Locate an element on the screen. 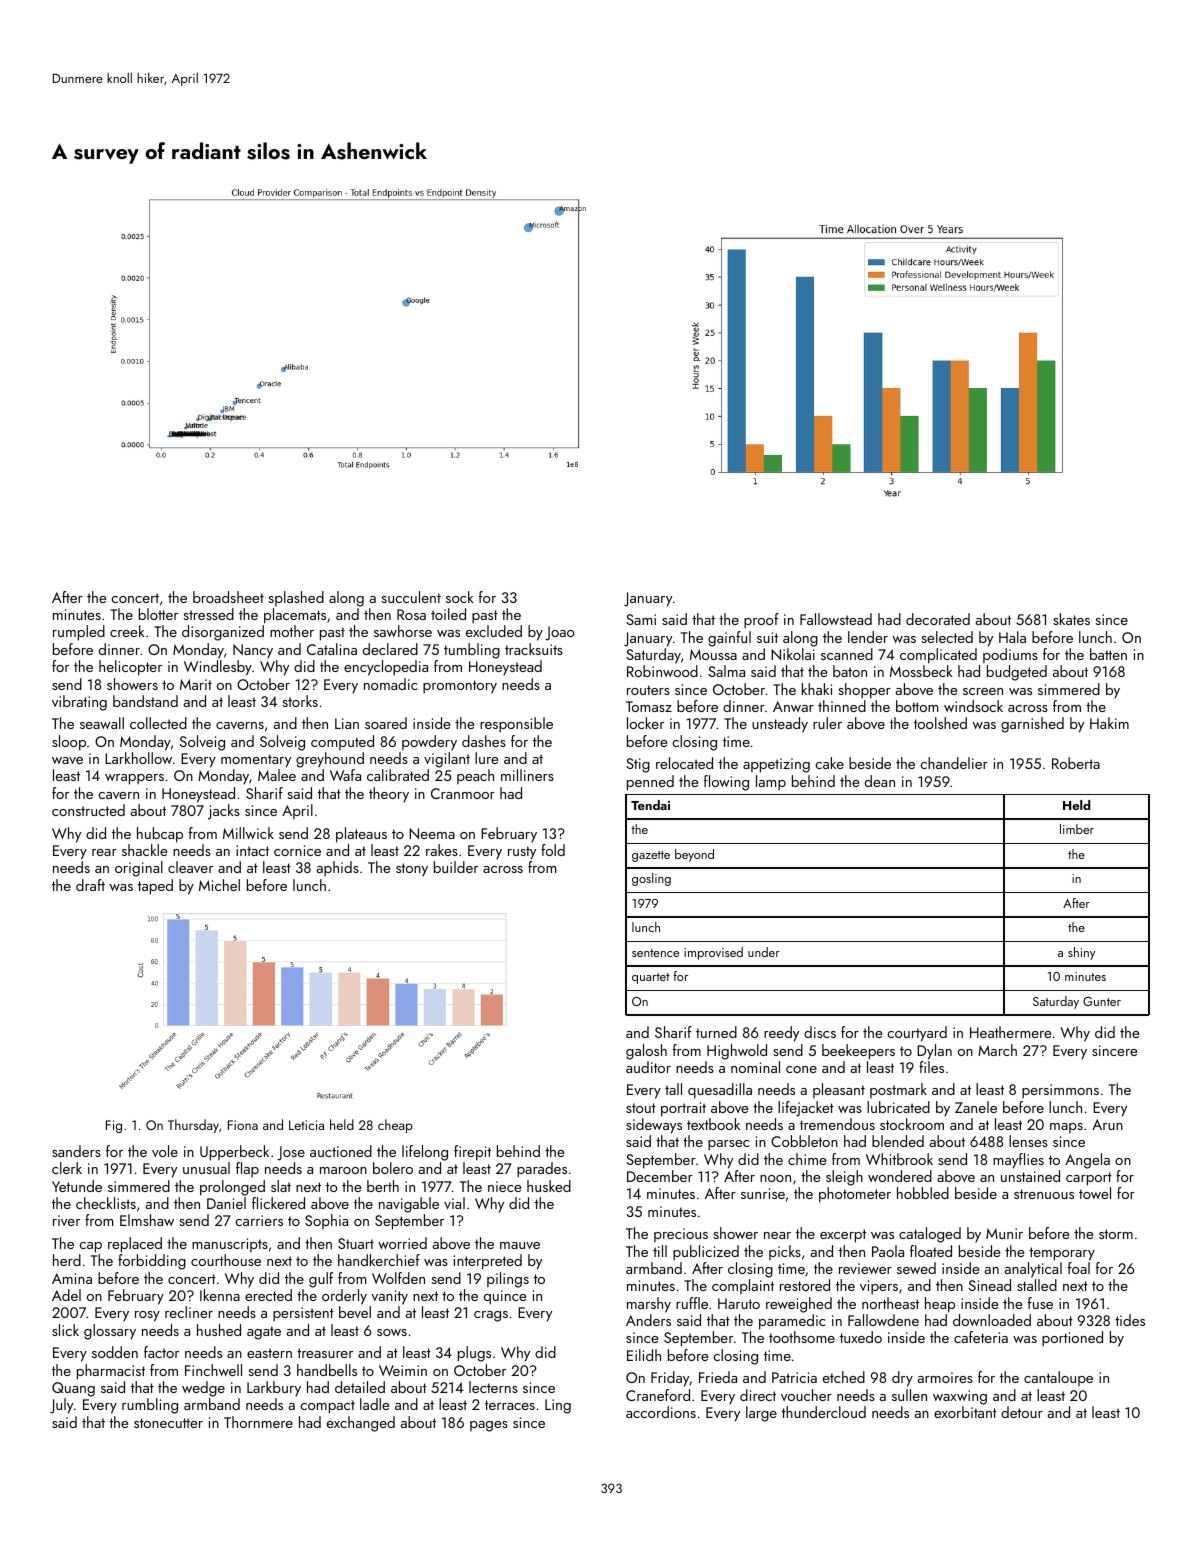 This screenshot has height=1554, width=1201. stonecutter is located at coordinates (168, 1423).
